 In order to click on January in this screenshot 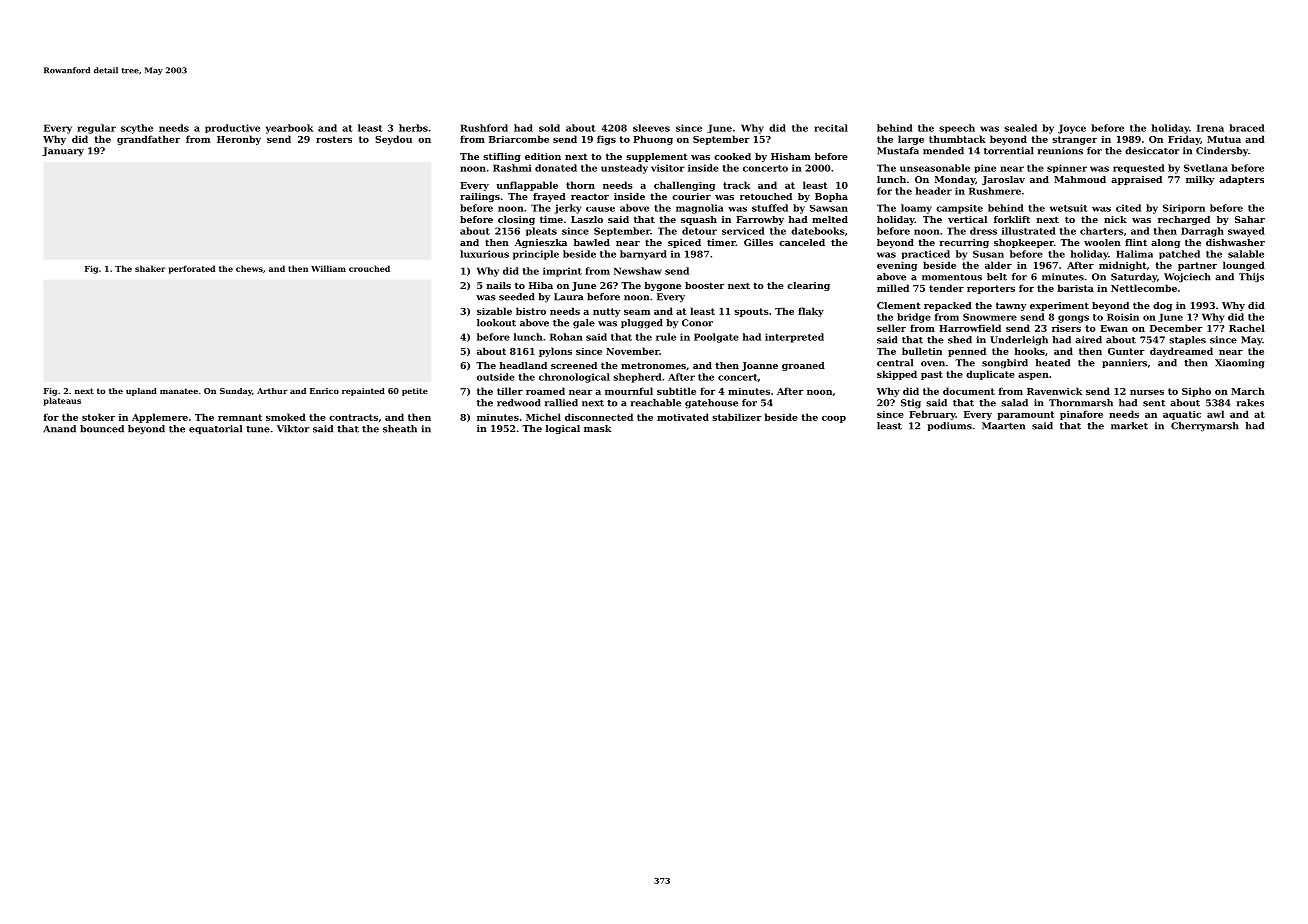, I will do `click(63, 152)`.
